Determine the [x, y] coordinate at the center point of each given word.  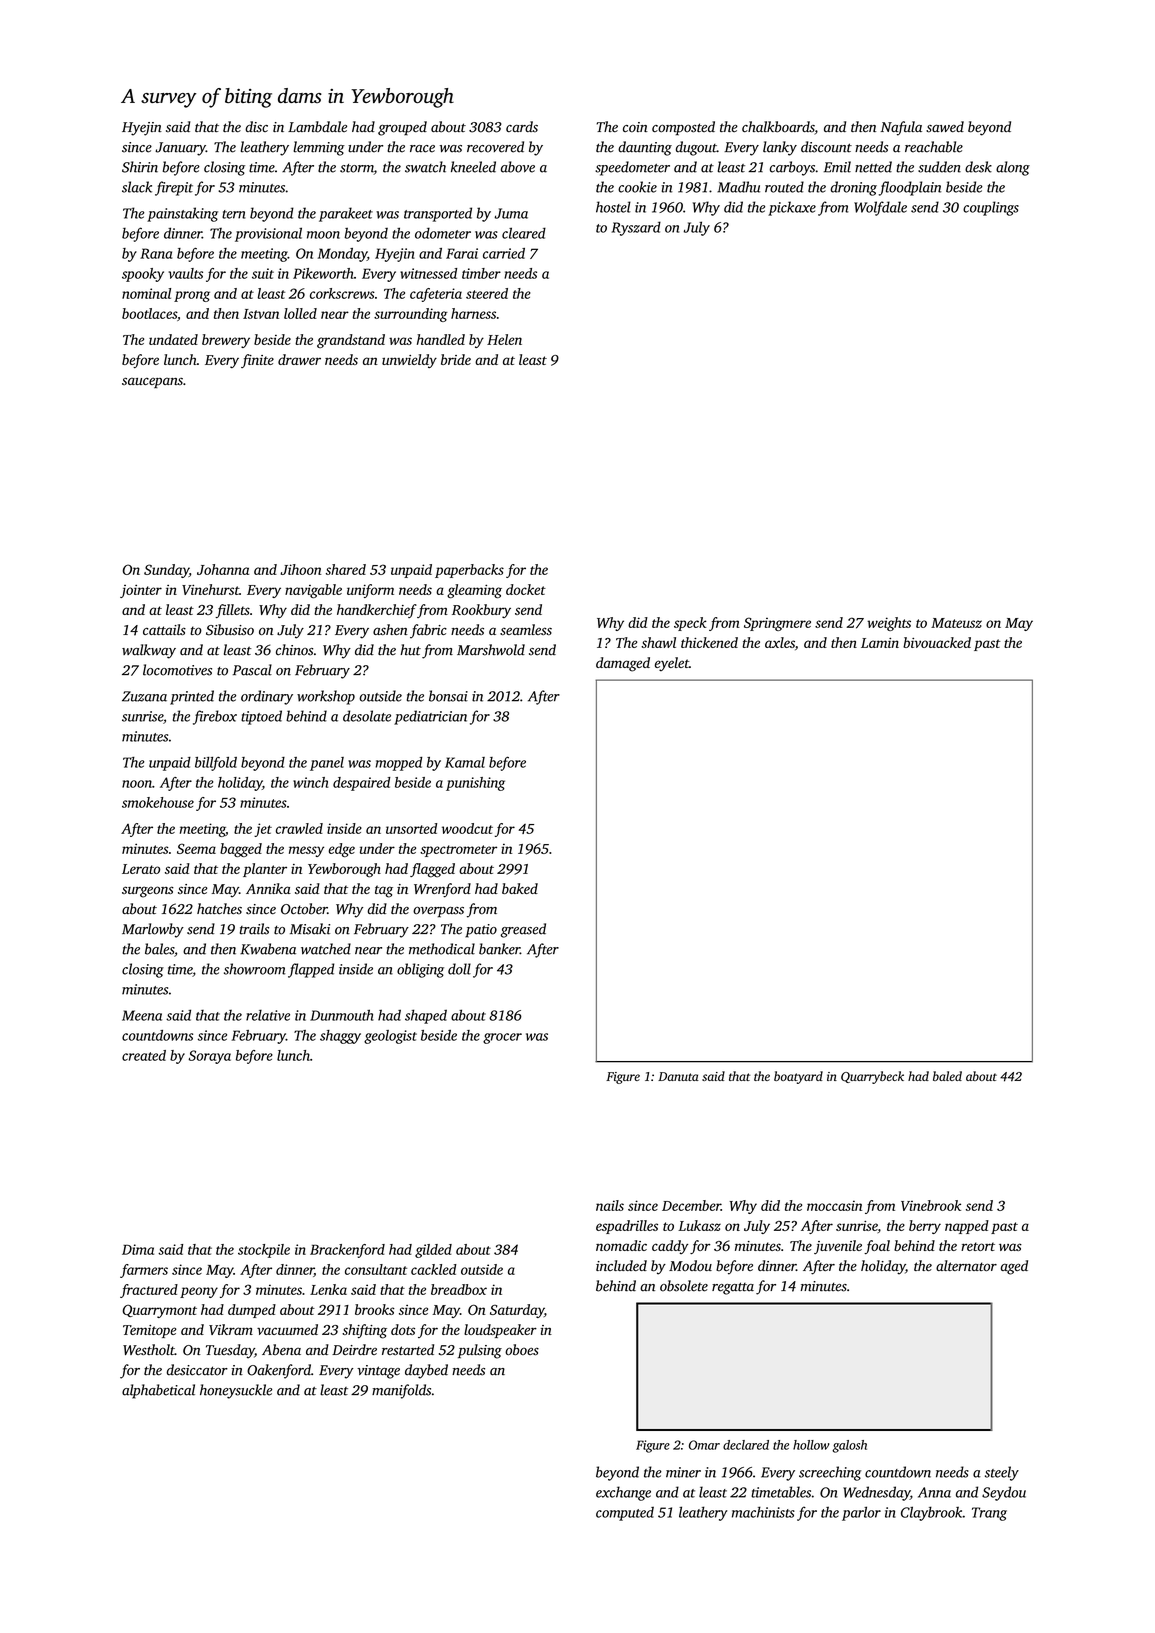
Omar [704, 1445]
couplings [991, 208]
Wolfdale [880, 208]
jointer [141, 591]
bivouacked [937, 642]
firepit [174, 188]
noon [137, 784]
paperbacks [469, 571]
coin [635, 127]
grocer [502, 1038]
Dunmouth [341, 1015]
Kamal [465, 762]
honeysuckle [236, 1391]
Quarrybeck [872, 1077]
